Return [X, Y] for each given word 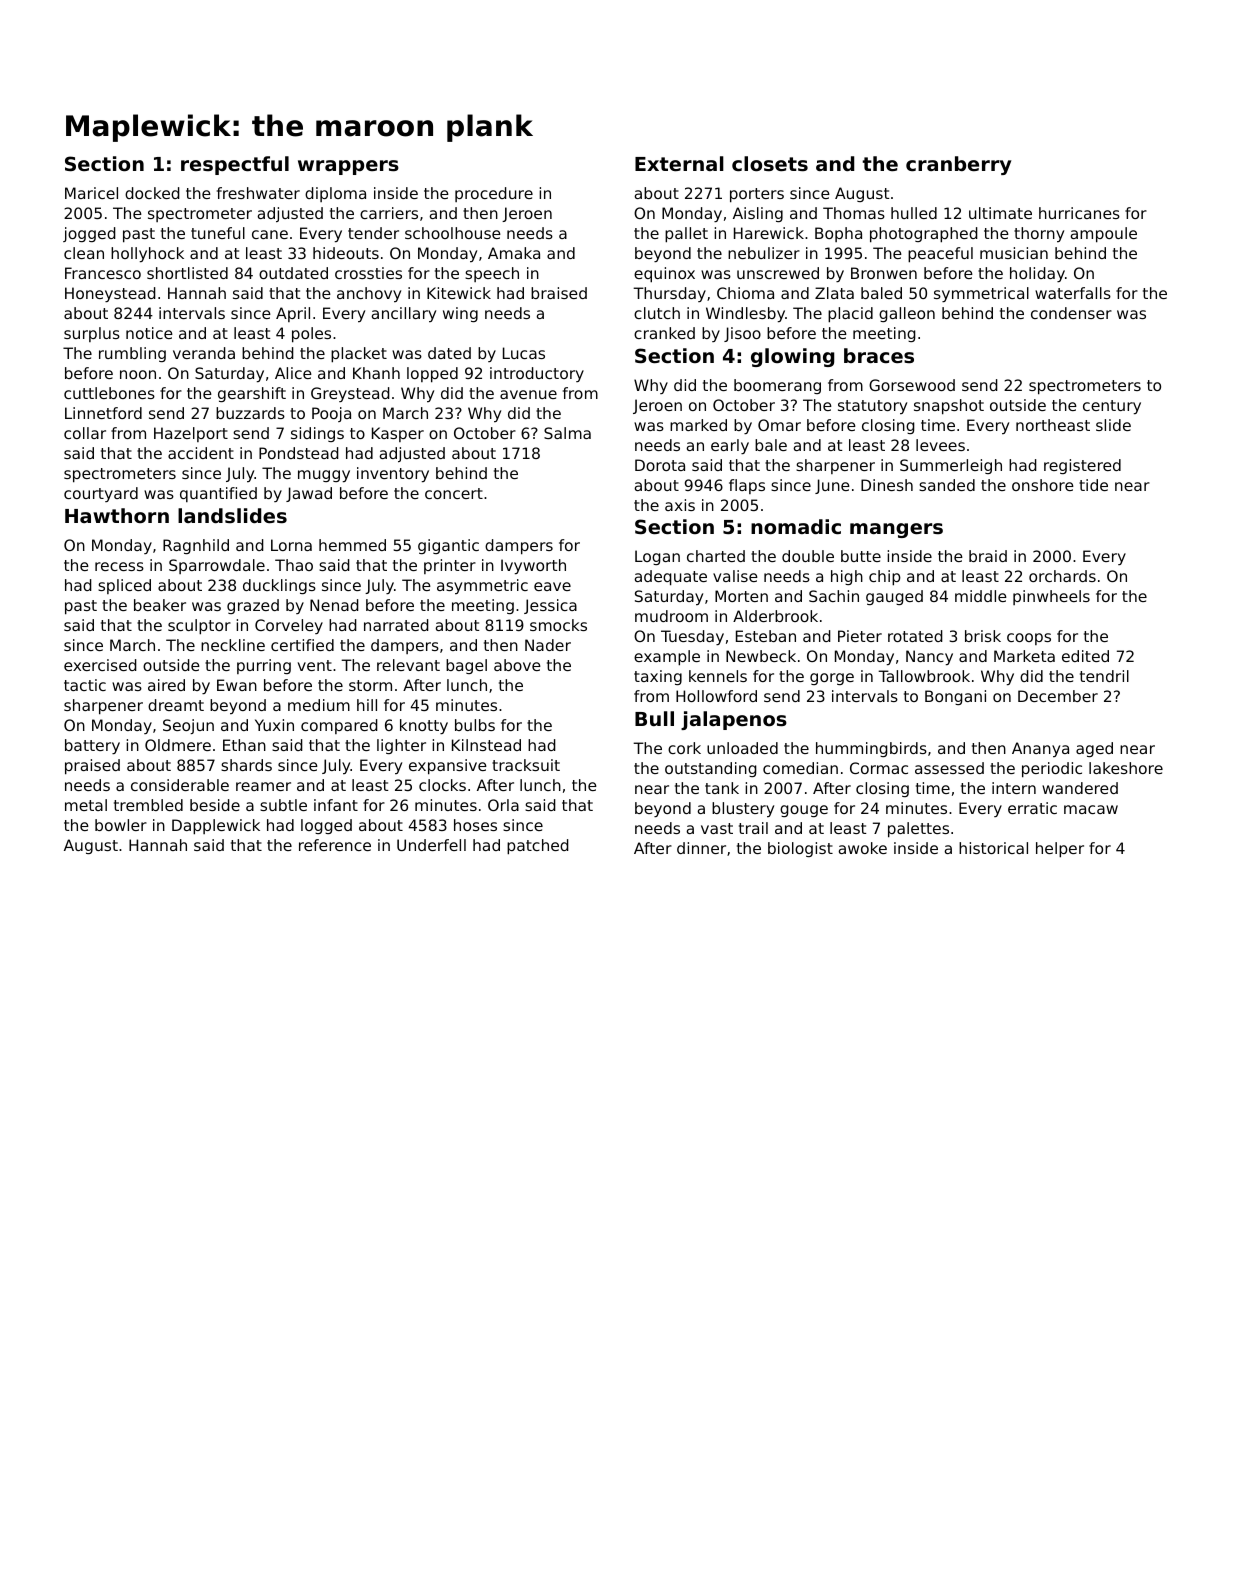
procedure [494, 194]
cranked [664, 333]
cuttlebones [109, 393]
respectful [235, 165]
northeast [1053, 425]
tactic [85, 685]
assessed [949, 768]
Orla [503, 805]
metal [86, 805]
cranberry [958, 165]
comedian [800, 768]
